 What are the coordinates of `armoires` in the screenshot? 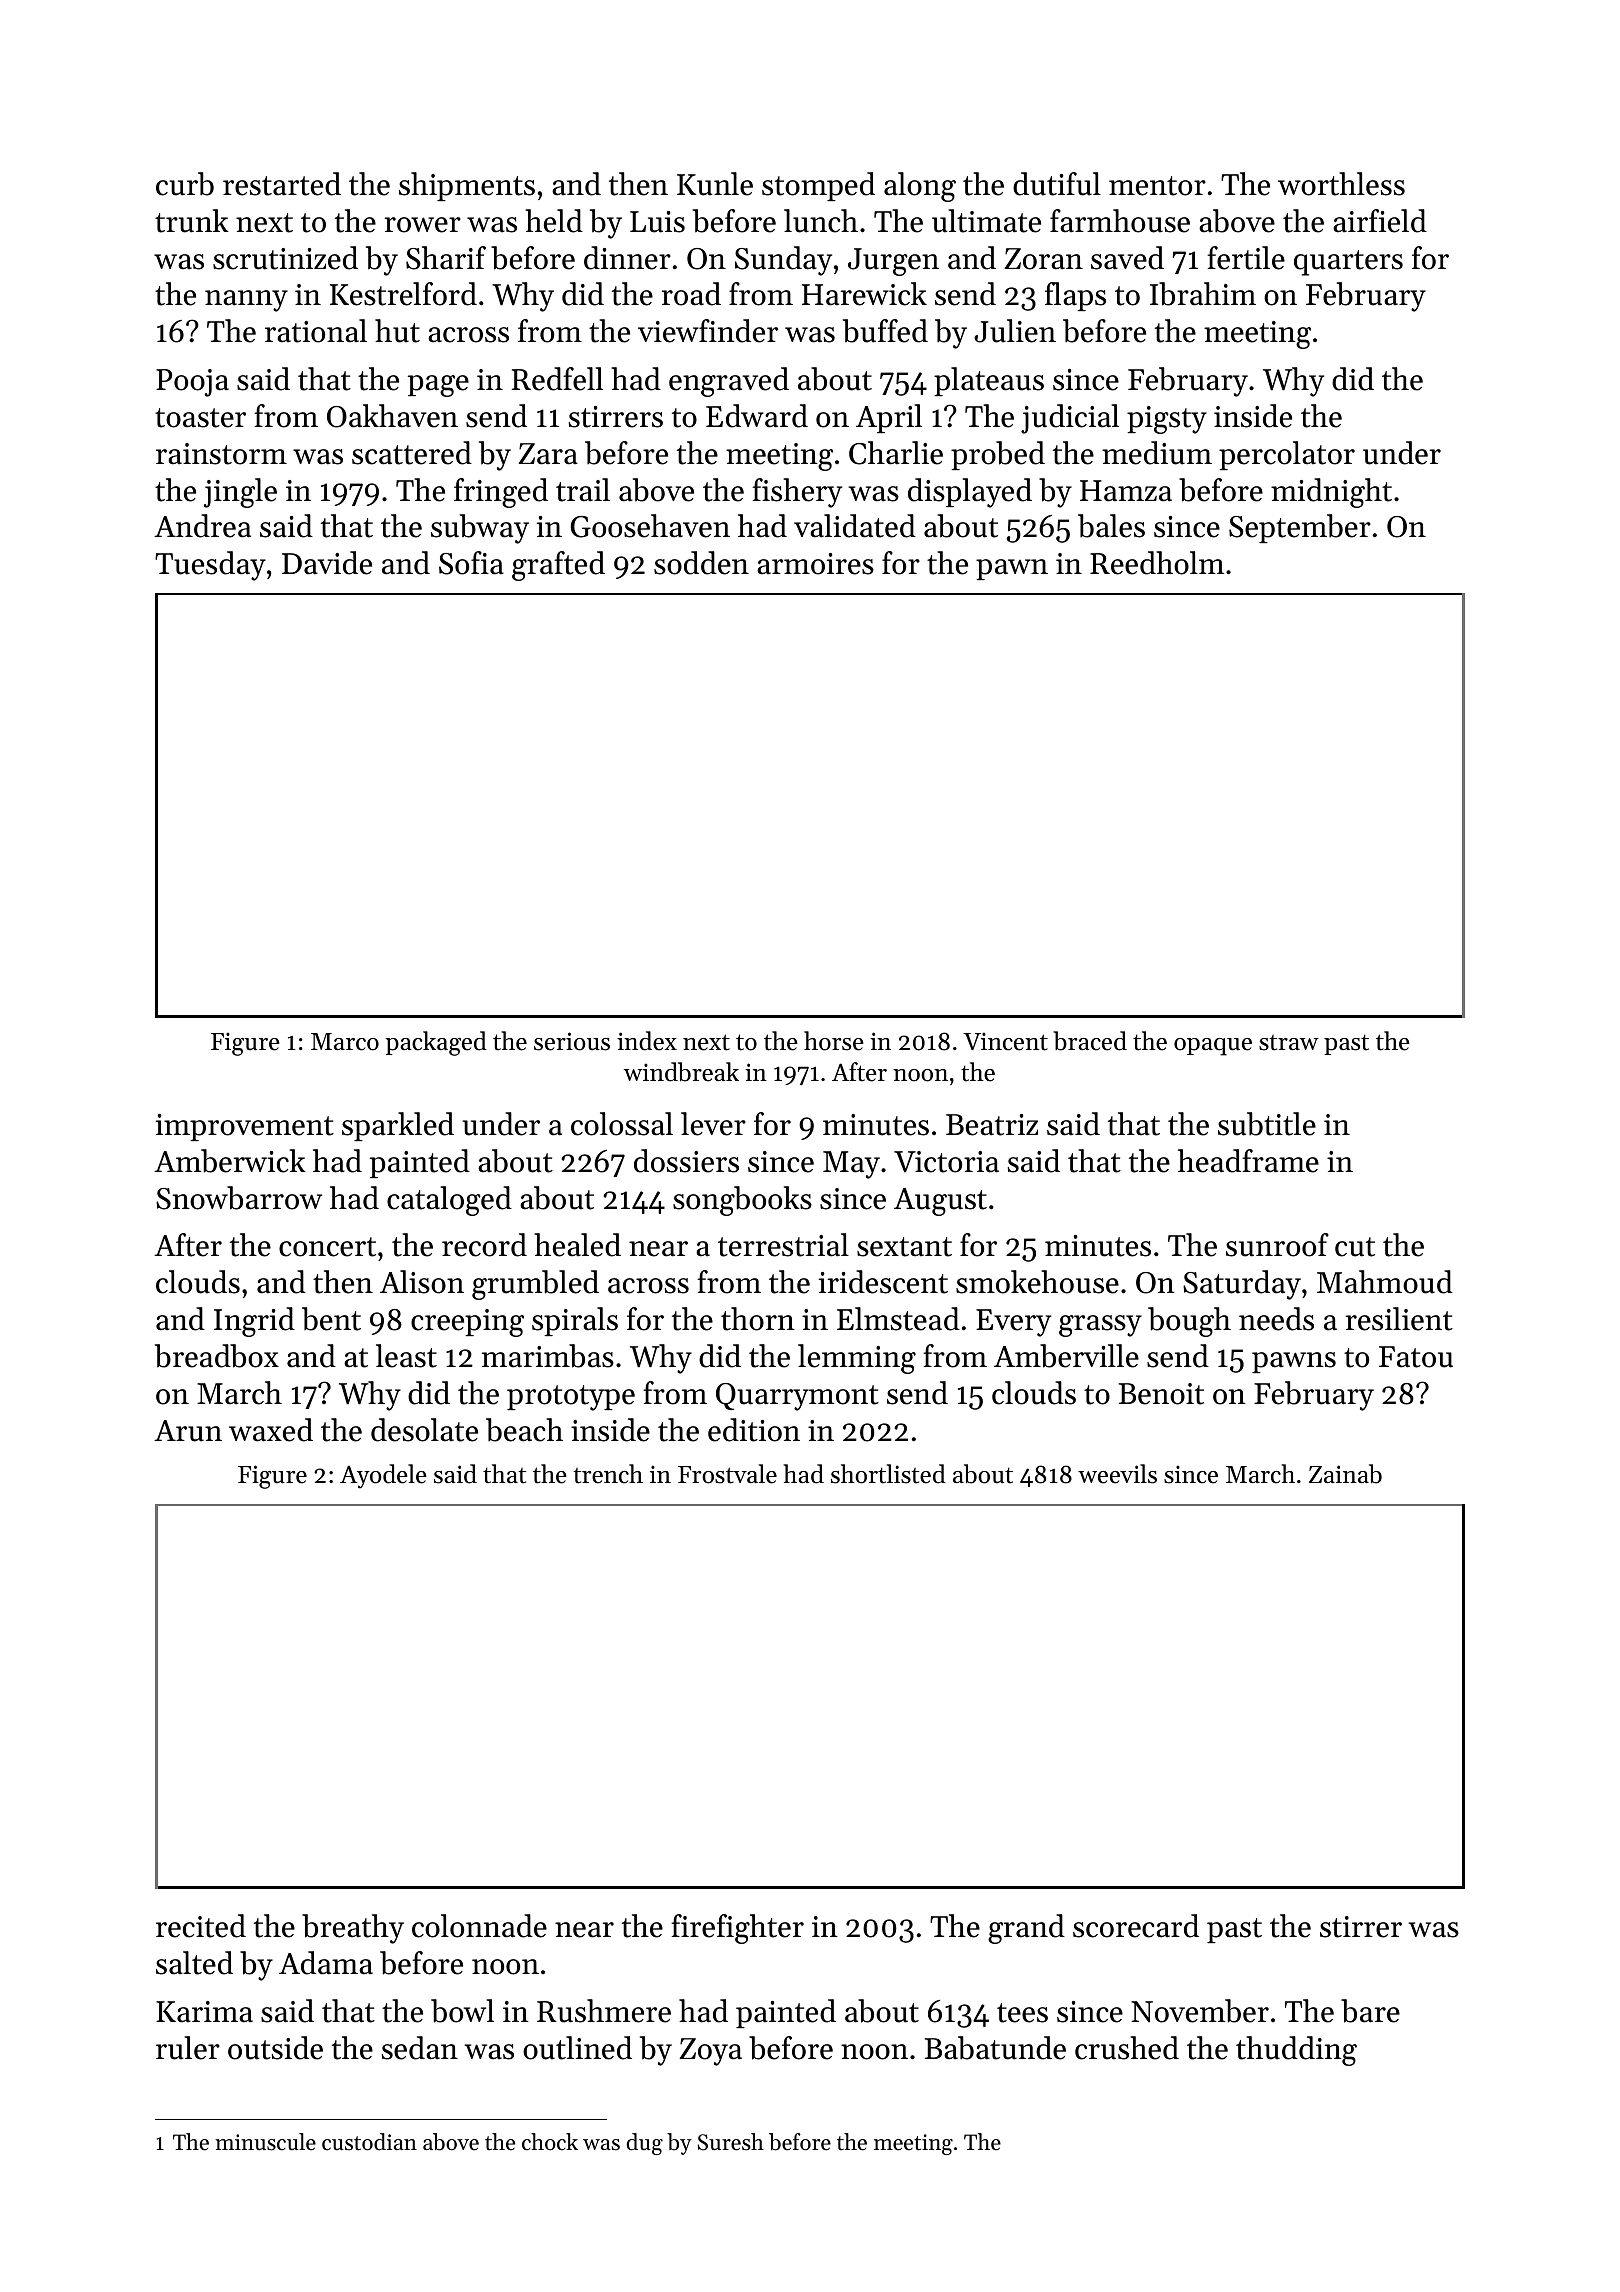 It's located at (815, 564).
